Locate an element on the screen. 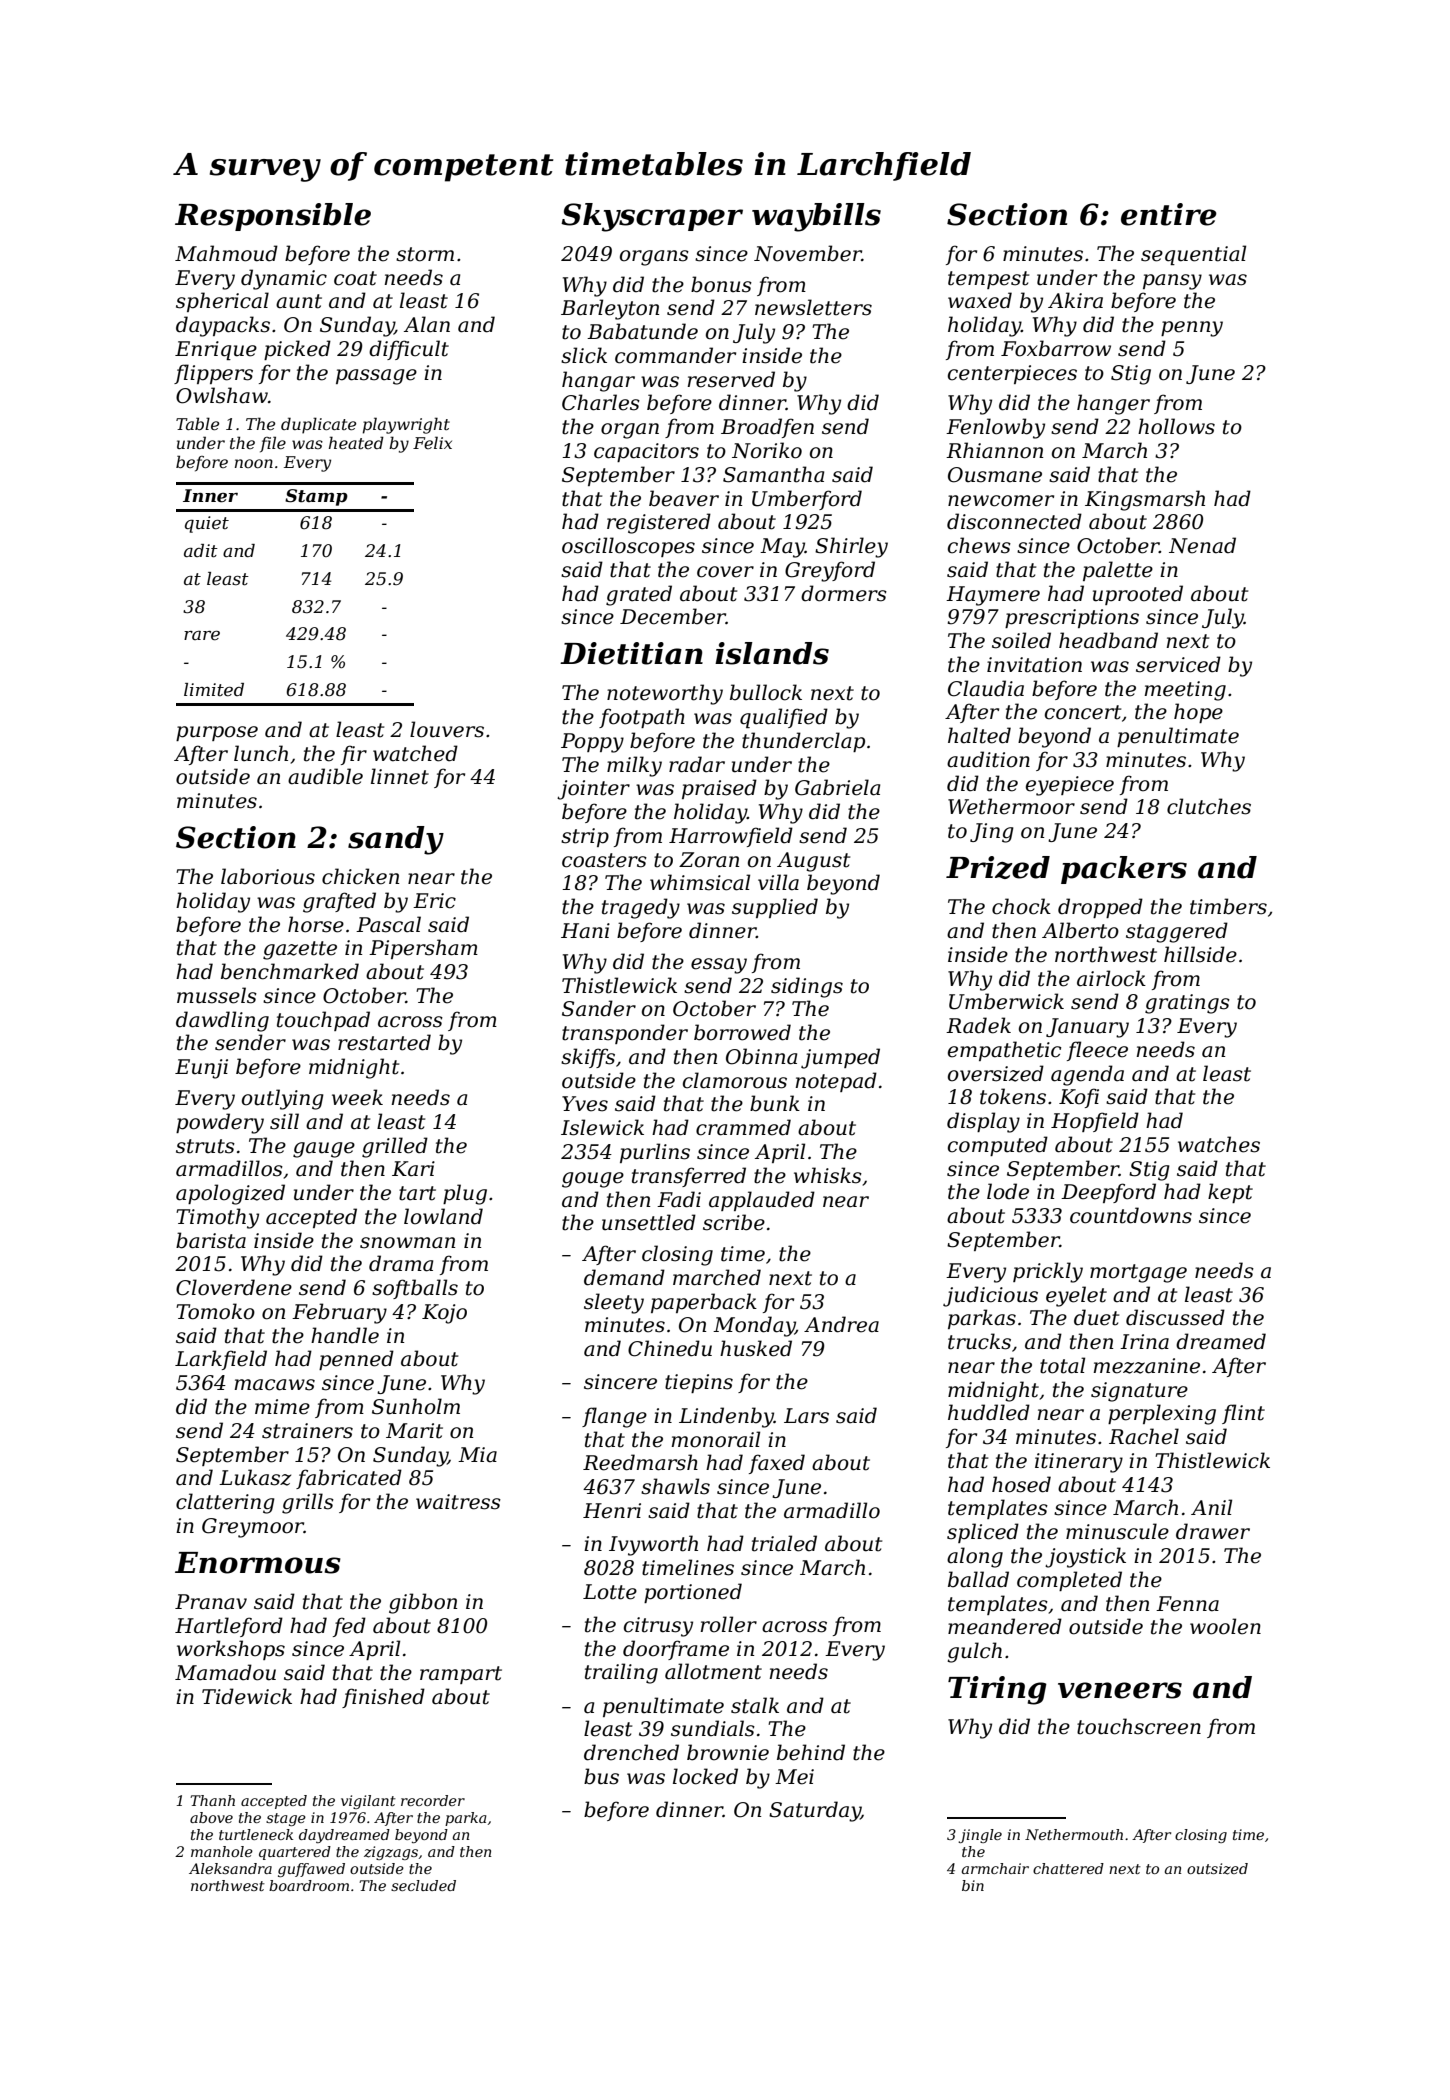 The height and width of the screenshot is (2100, 1450). minuscule is located at coordinates (1117, 1531).
